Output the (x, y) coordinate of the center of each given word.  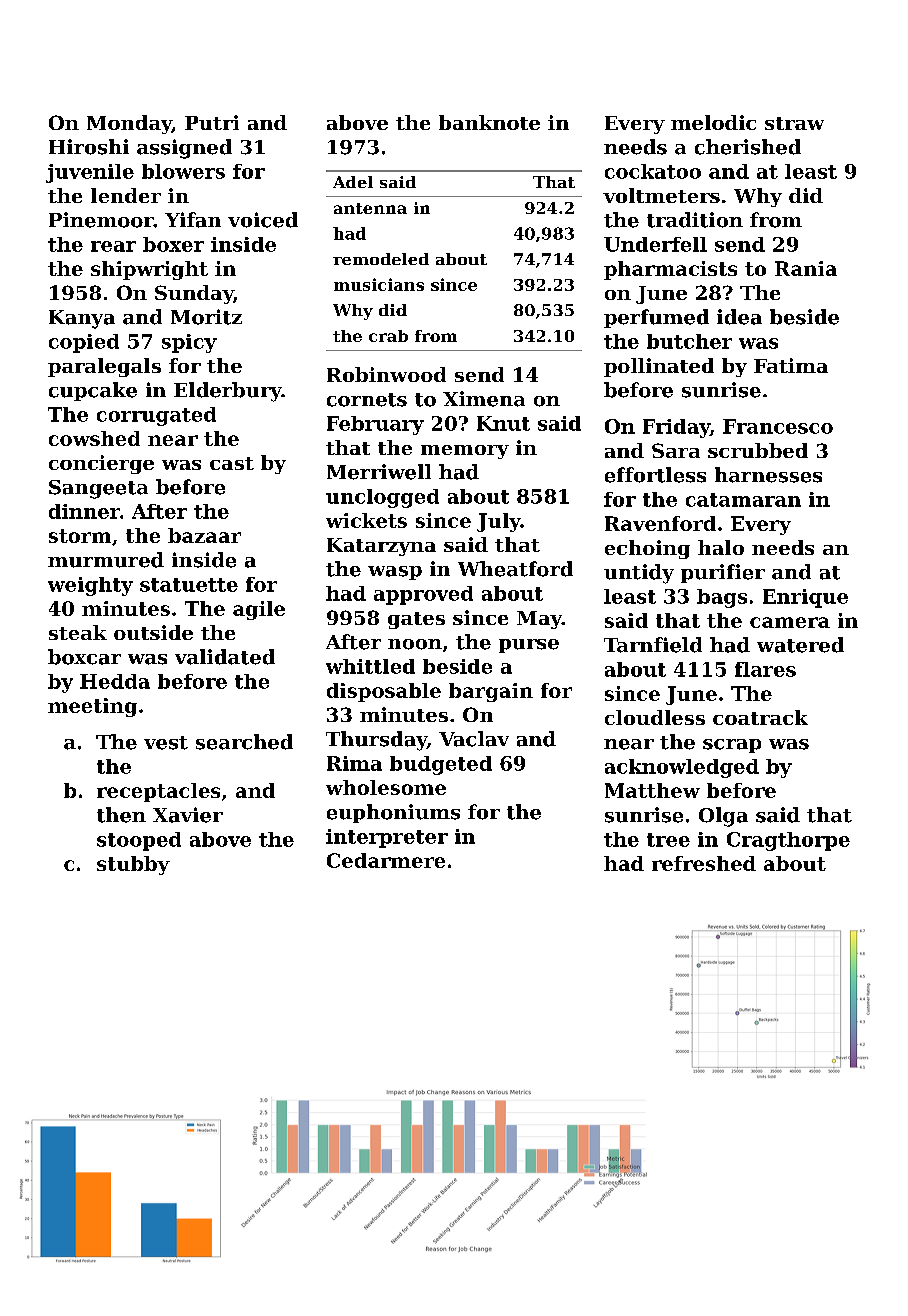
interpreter (387, 838)
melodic (713, 122)
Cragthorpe (788, 841)
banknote (489, 122)
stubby (133, 865)
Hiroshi (89, 147)
